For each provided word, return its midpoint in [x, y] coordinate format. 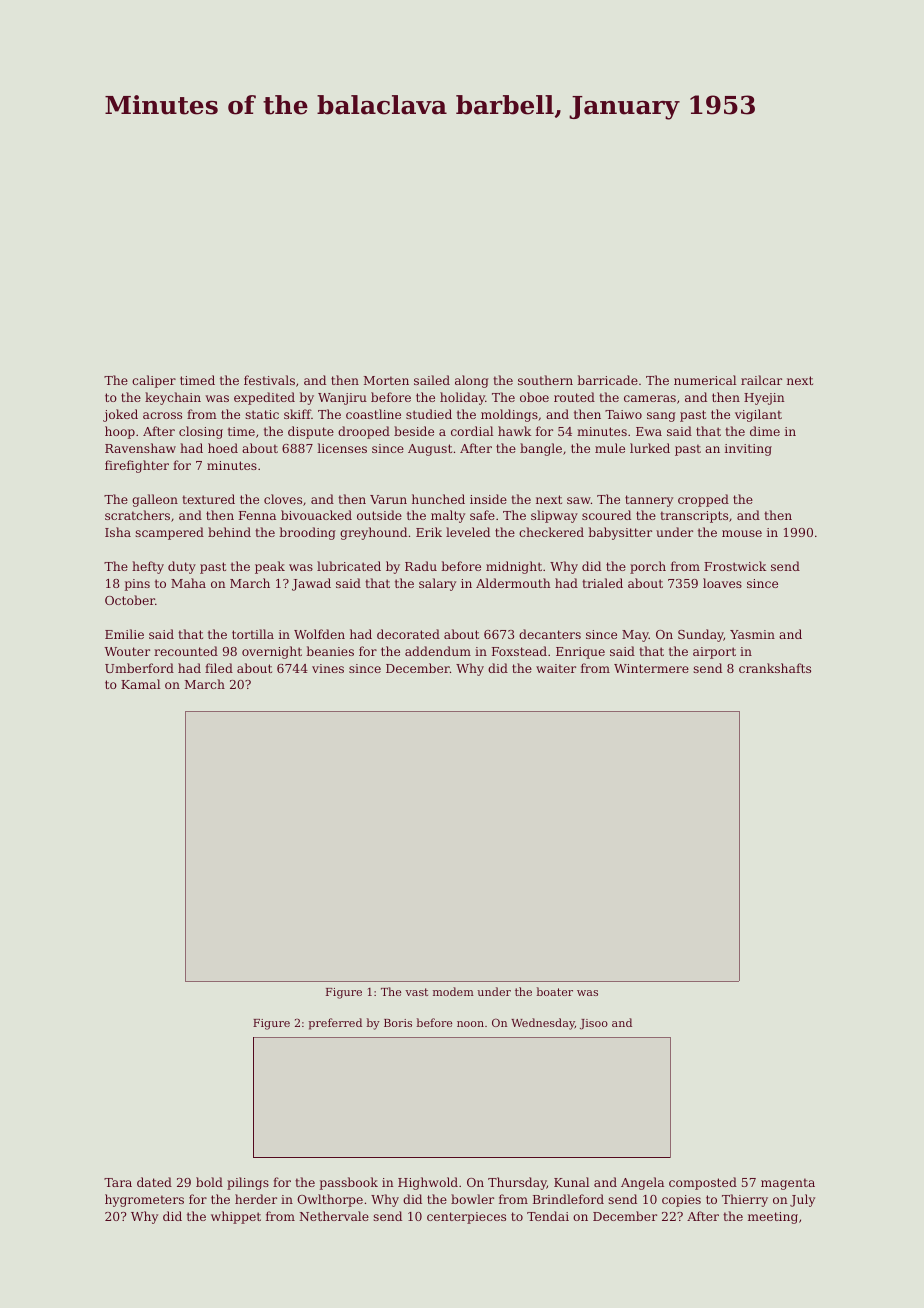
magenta [788, 1184]
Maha [188, 583]
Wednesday [543, 1024]
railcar [761, 380]
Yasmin [752, 634]
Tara [118, 1182]
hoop [120, 432]
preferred [335, 1024]
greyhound [373, 533]
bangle [541, 449]
